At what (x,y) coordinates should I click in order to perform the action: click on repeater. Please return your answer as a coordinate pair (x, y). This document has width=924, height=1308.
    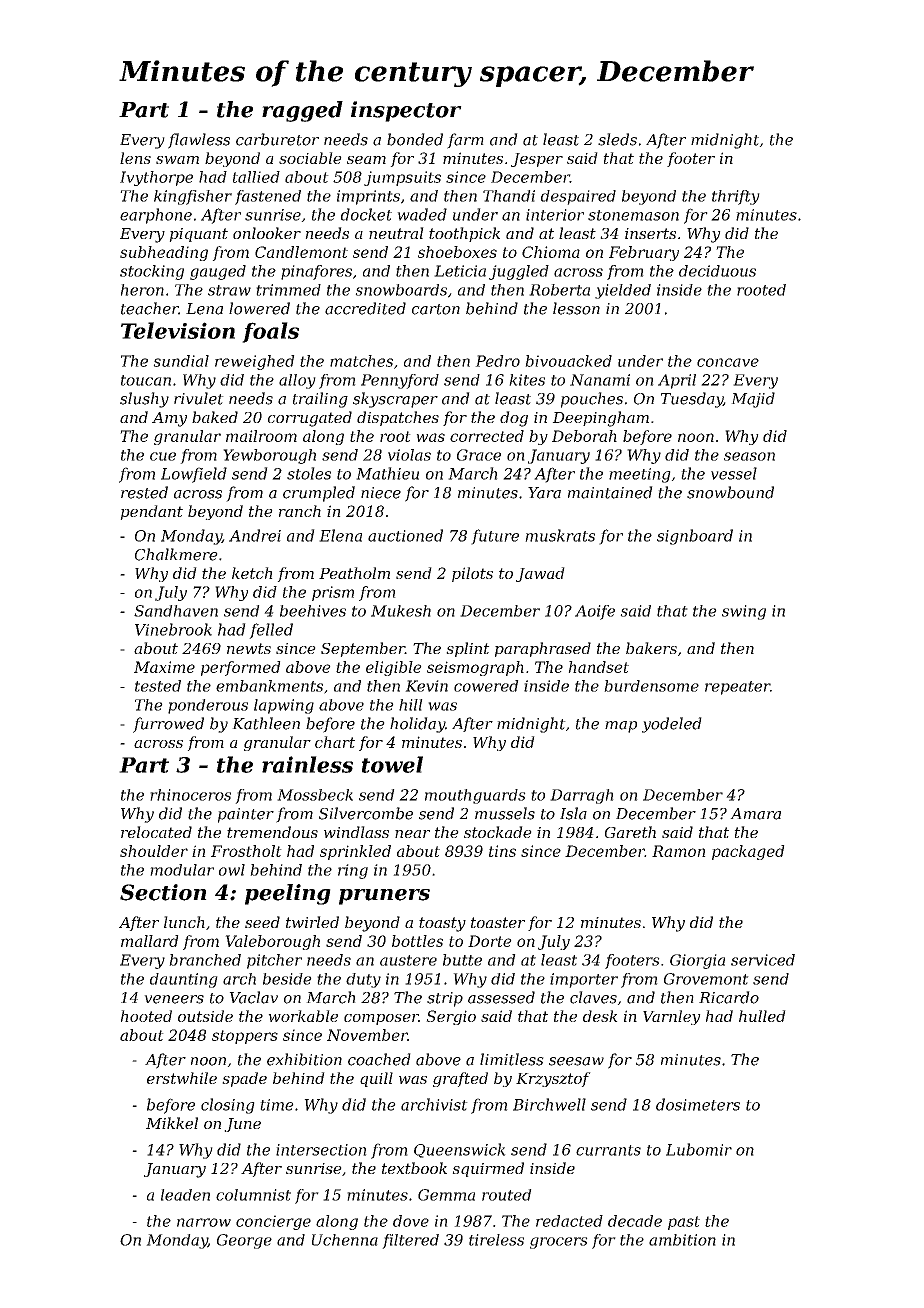
    Looking at the image, I should click on (737, 688).
